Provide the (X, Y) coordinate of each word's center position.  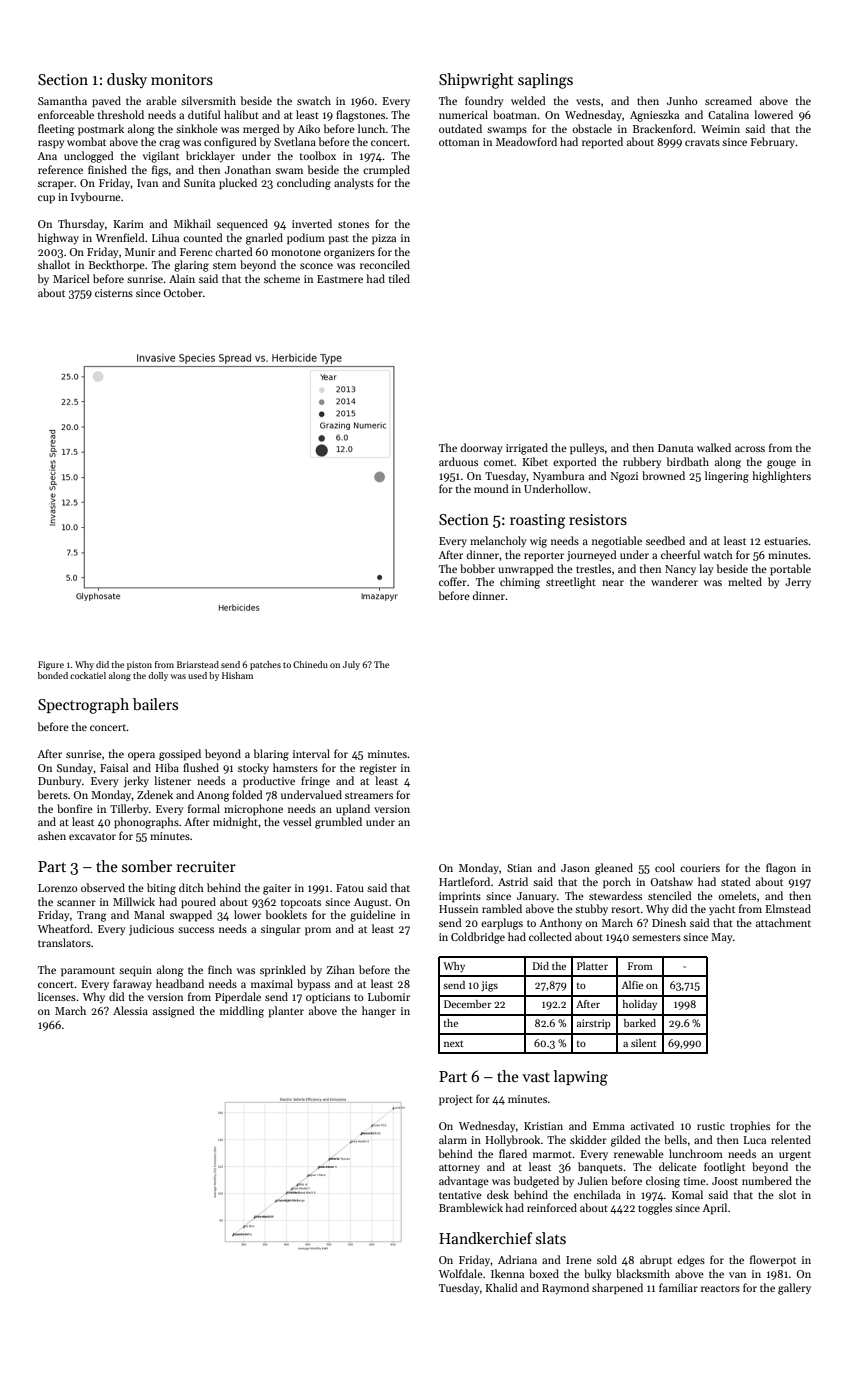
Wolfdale (461, 1273)
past (339, 240)
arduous (458, 461)
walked (714, 447)
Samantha (62, 100)
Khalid (501, 1287)
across (750, 449)
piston (139, 665)
